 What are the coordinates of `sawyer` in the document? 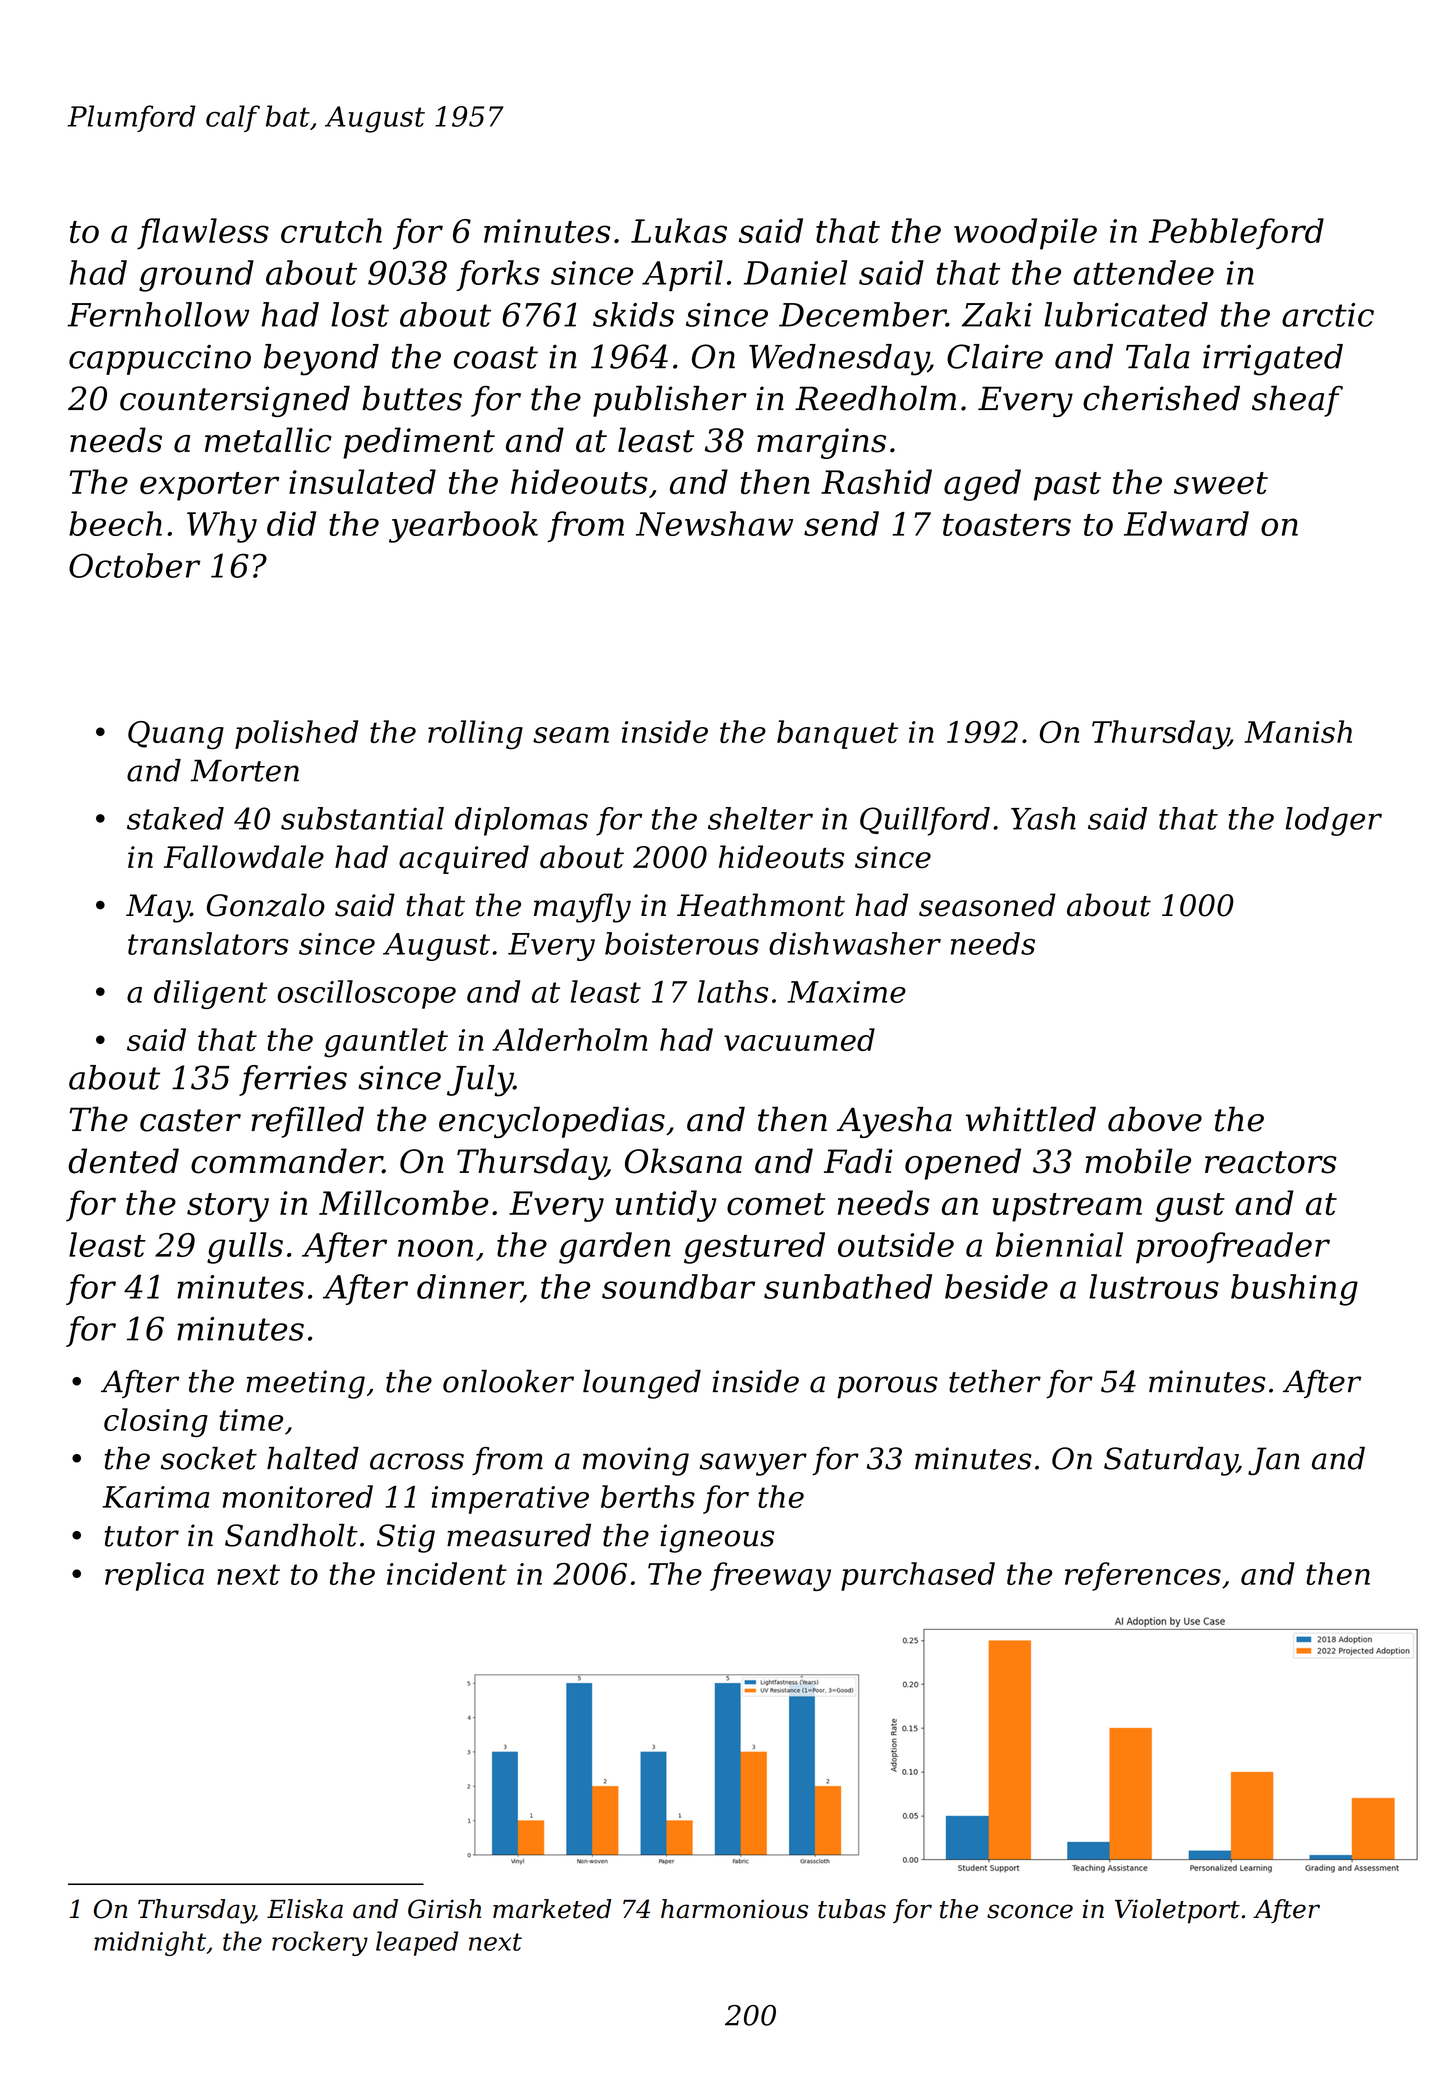 It's located at (753, 1464).
